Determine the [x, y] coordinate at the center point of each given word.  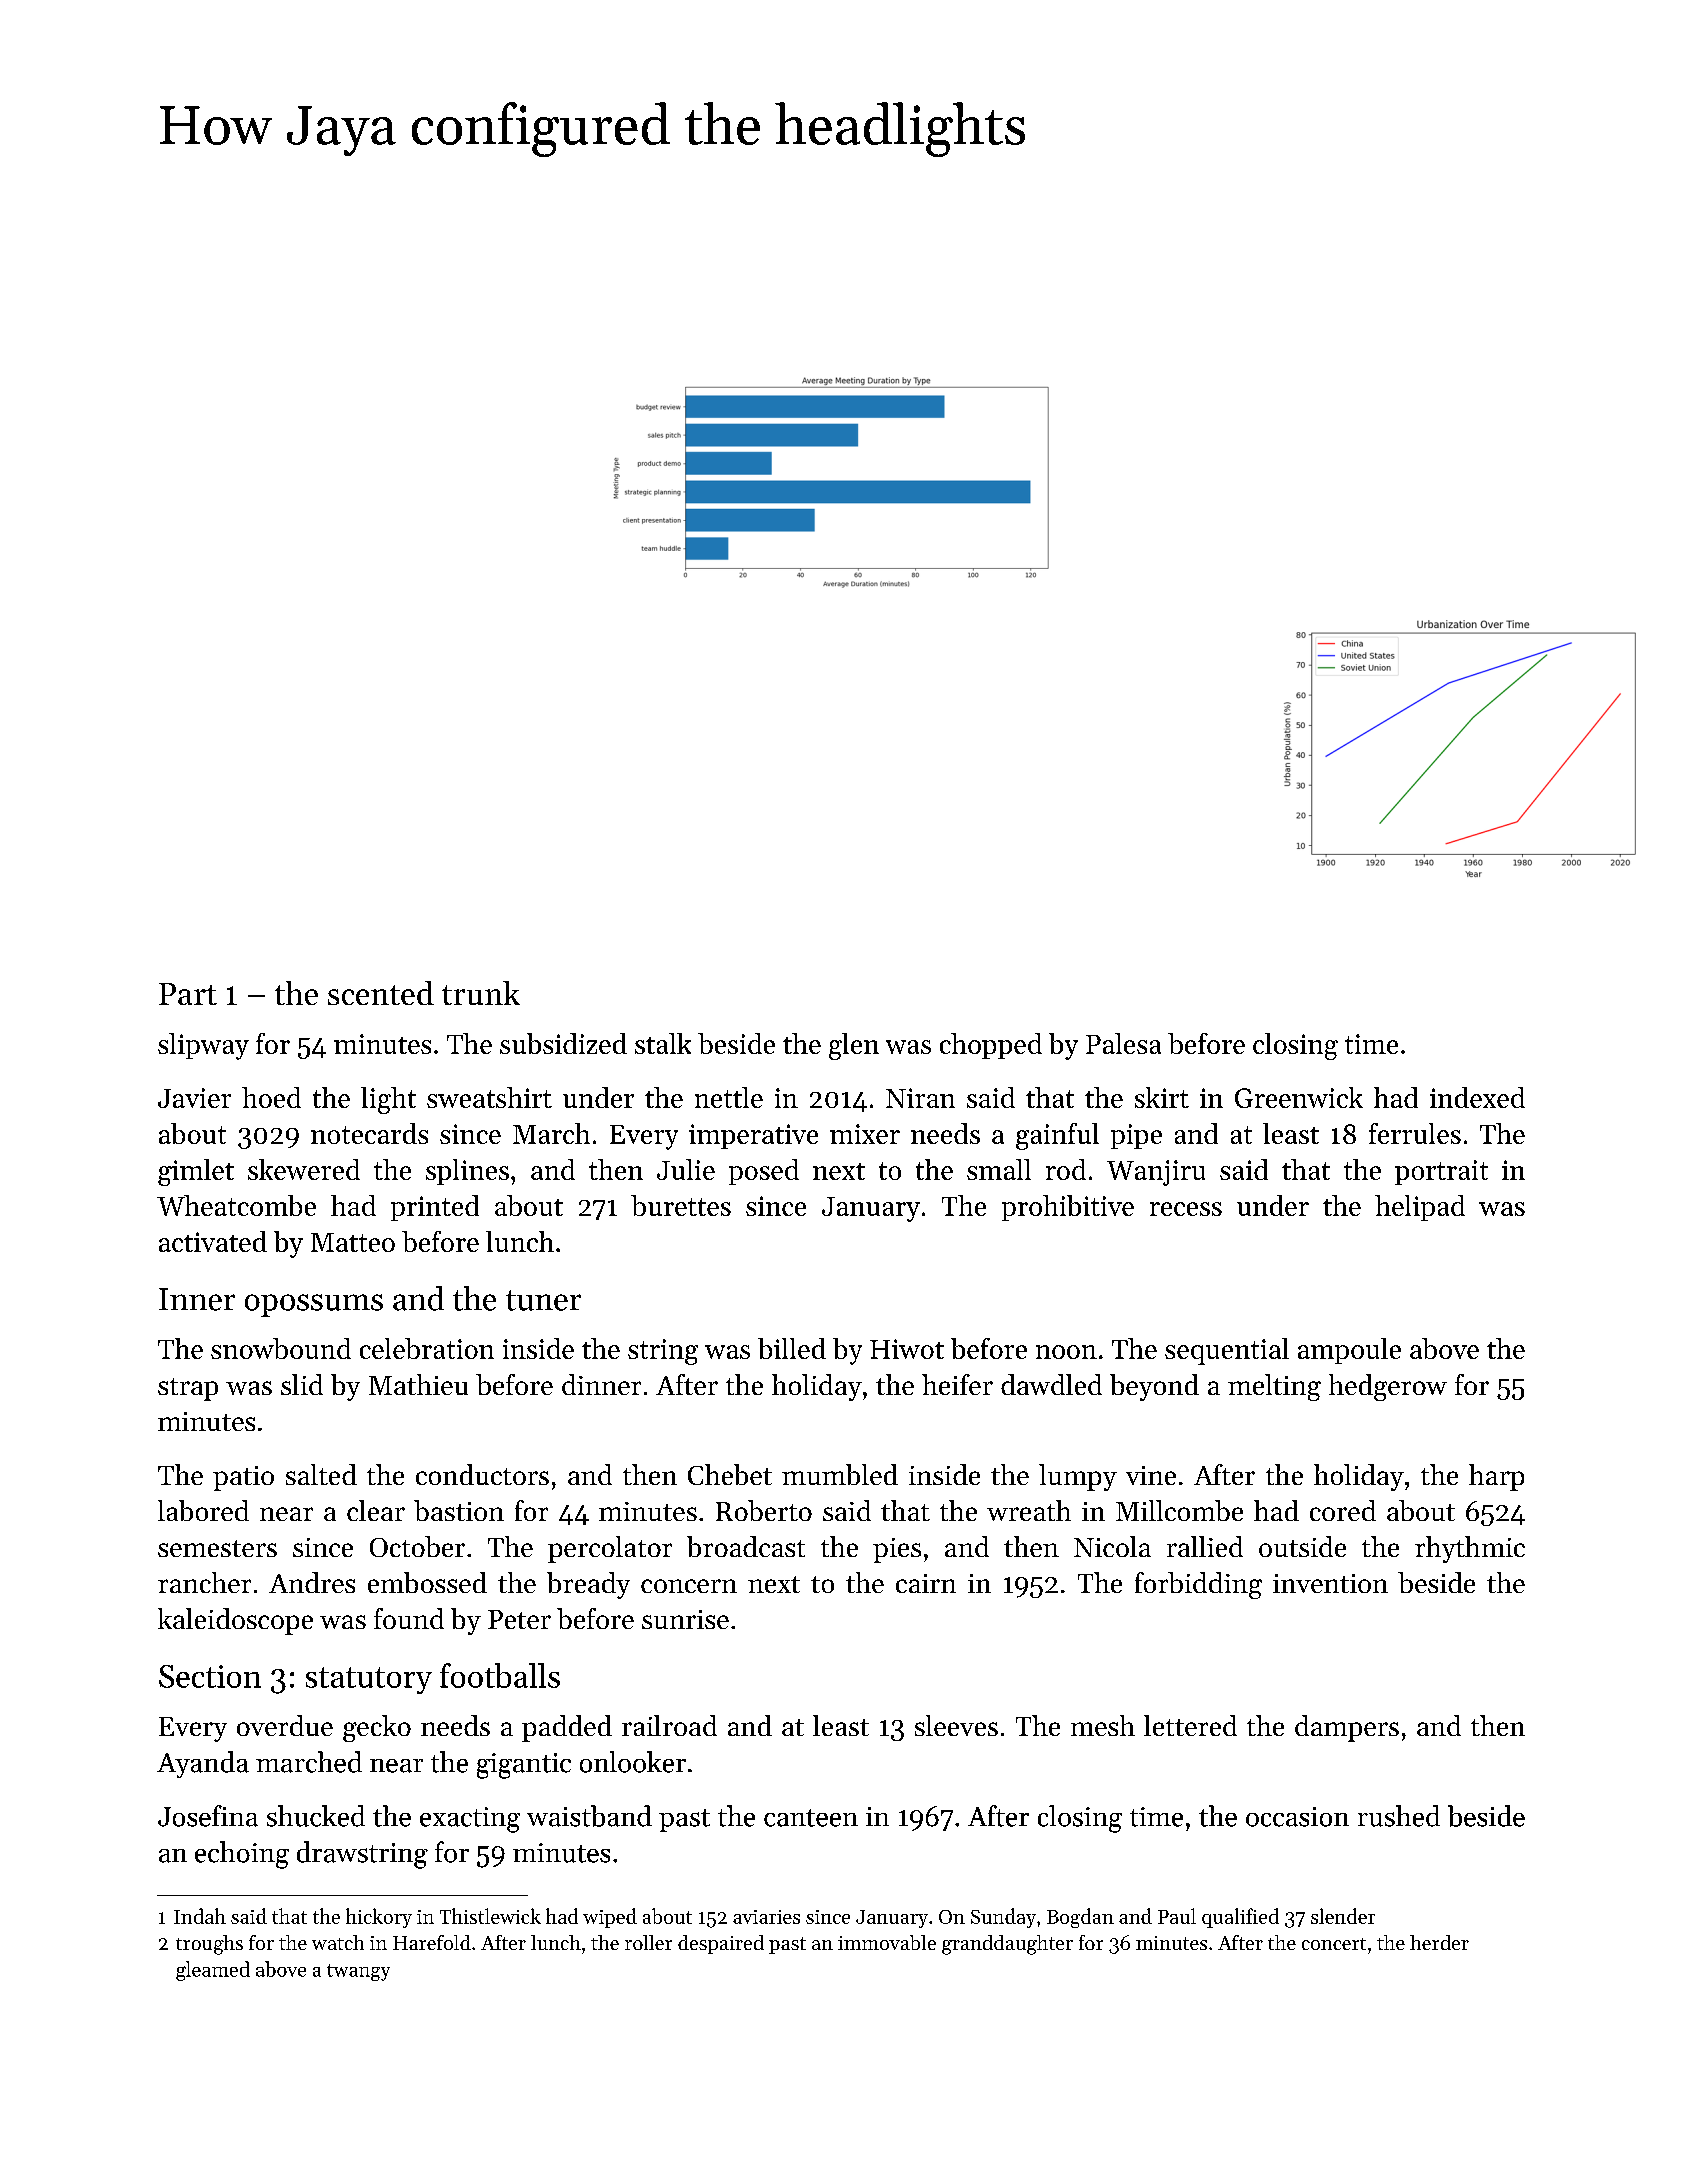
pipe [1136, 1136]
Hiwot [907, 1349]
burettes [681, 1205]
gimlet [196, 1172]
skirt [1162, 1097]
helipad [1420, 1208]
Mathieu [418, 1384]
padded [567, 1728]
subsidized [563, 1043]
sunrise [685, 1619]
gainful [1057, 1136]
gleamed [213, 1971]
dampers [1347, 1728]
